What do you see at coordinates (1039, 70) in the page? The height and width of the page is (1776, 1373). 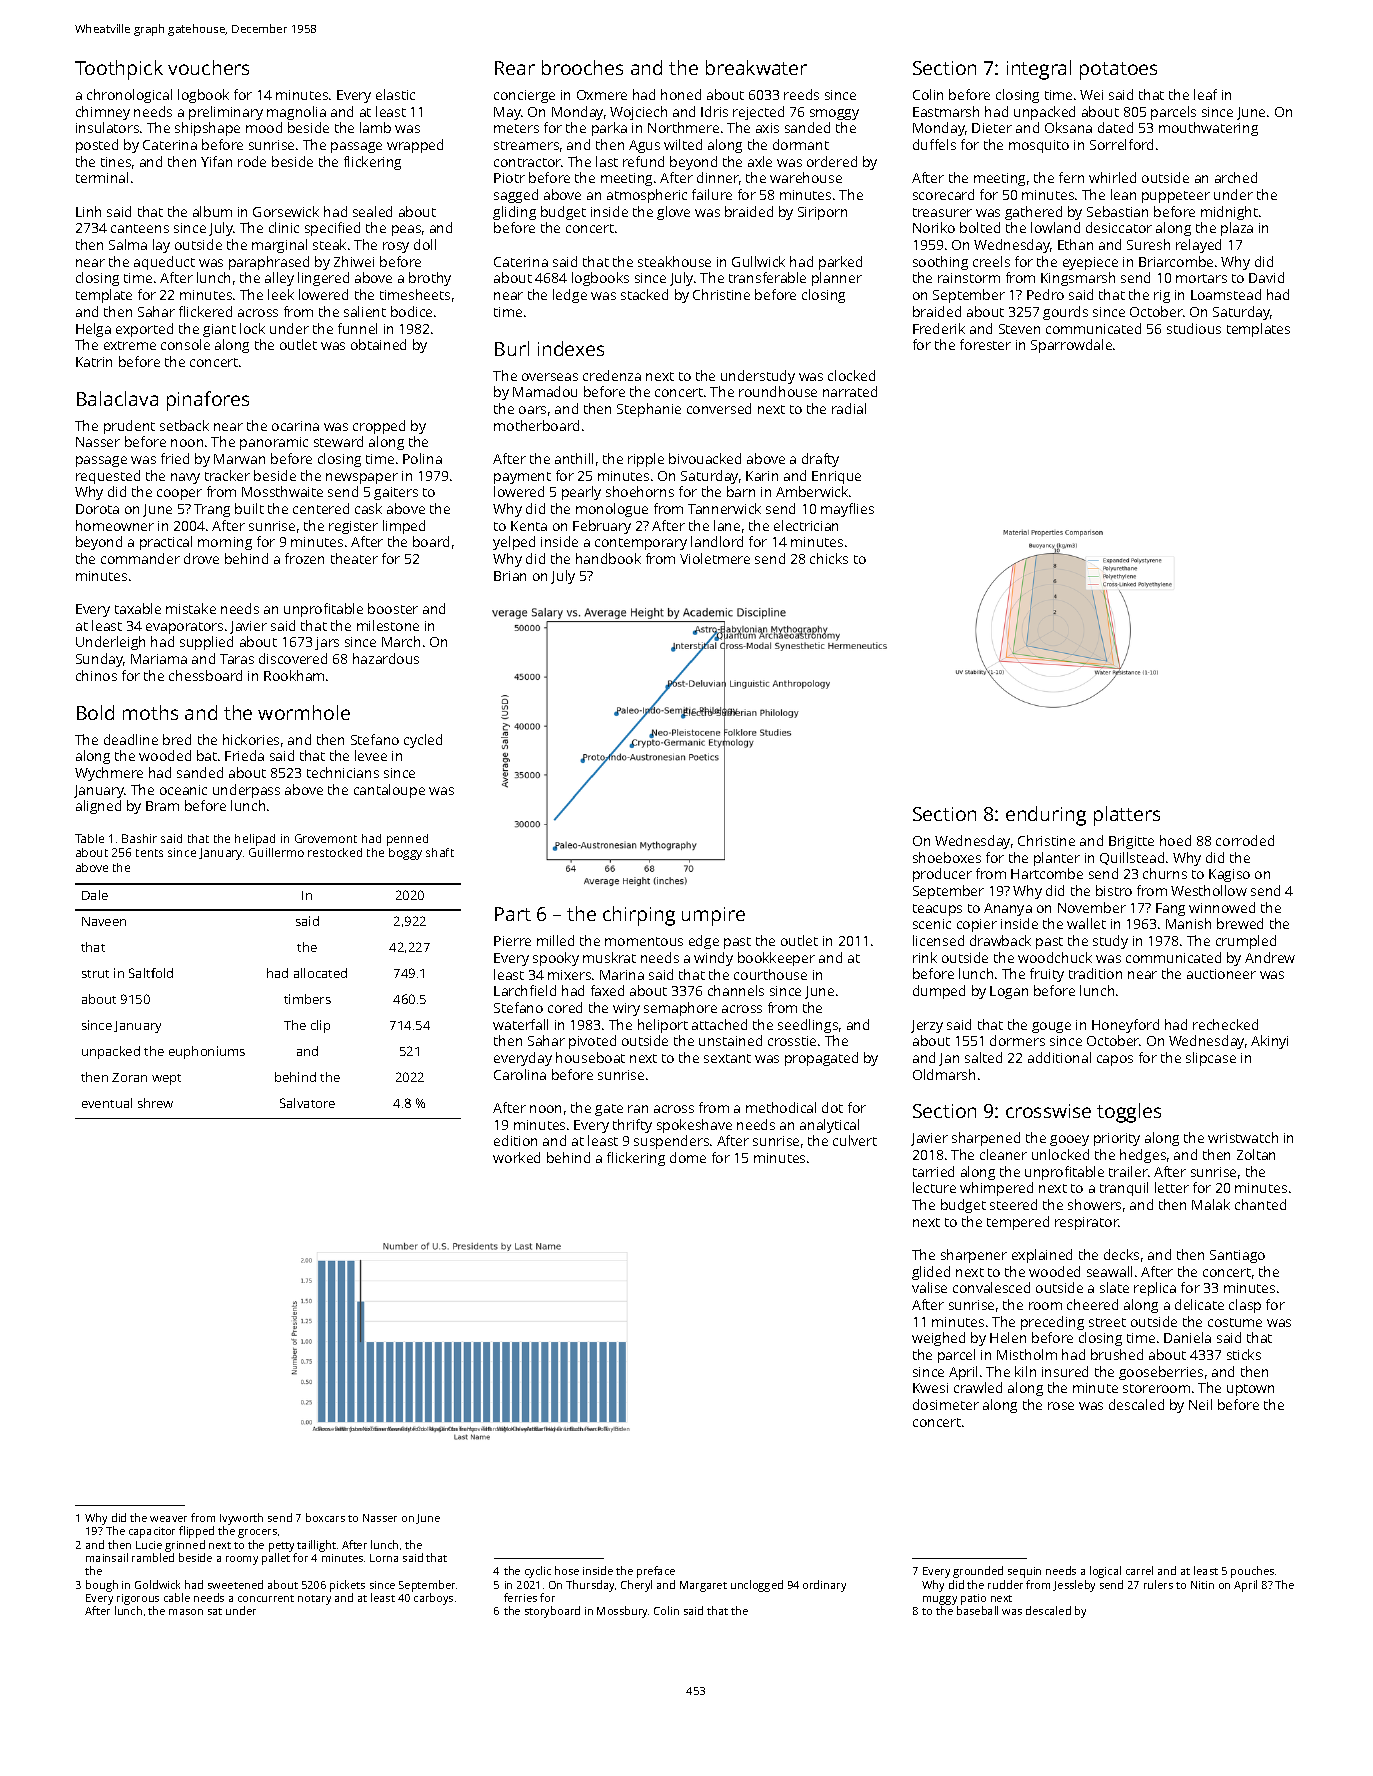 I see `integral` at bounding box center [1039, 70].
